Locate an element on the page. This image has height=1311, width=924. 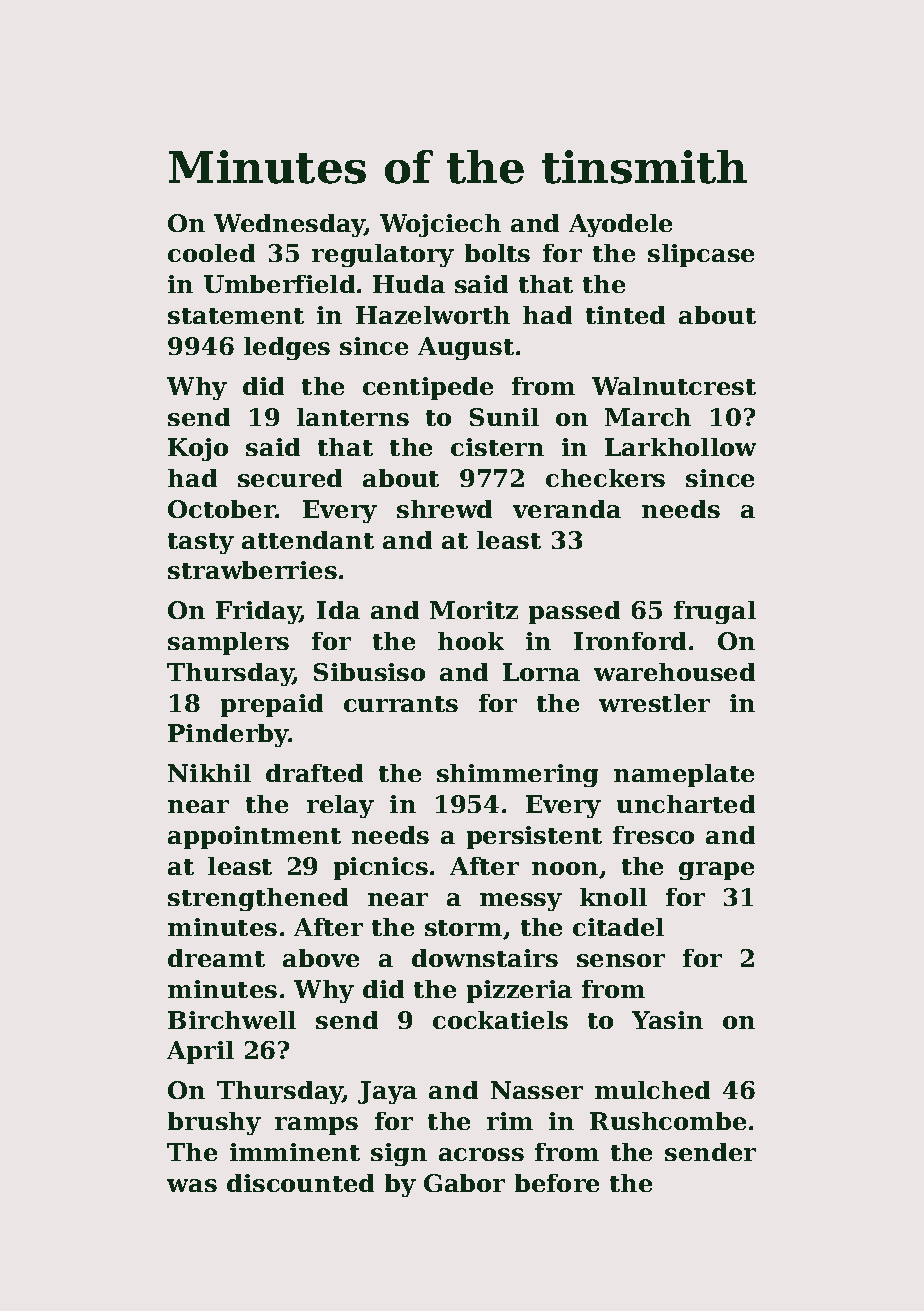
was is located at coordinates (192, 1185).
